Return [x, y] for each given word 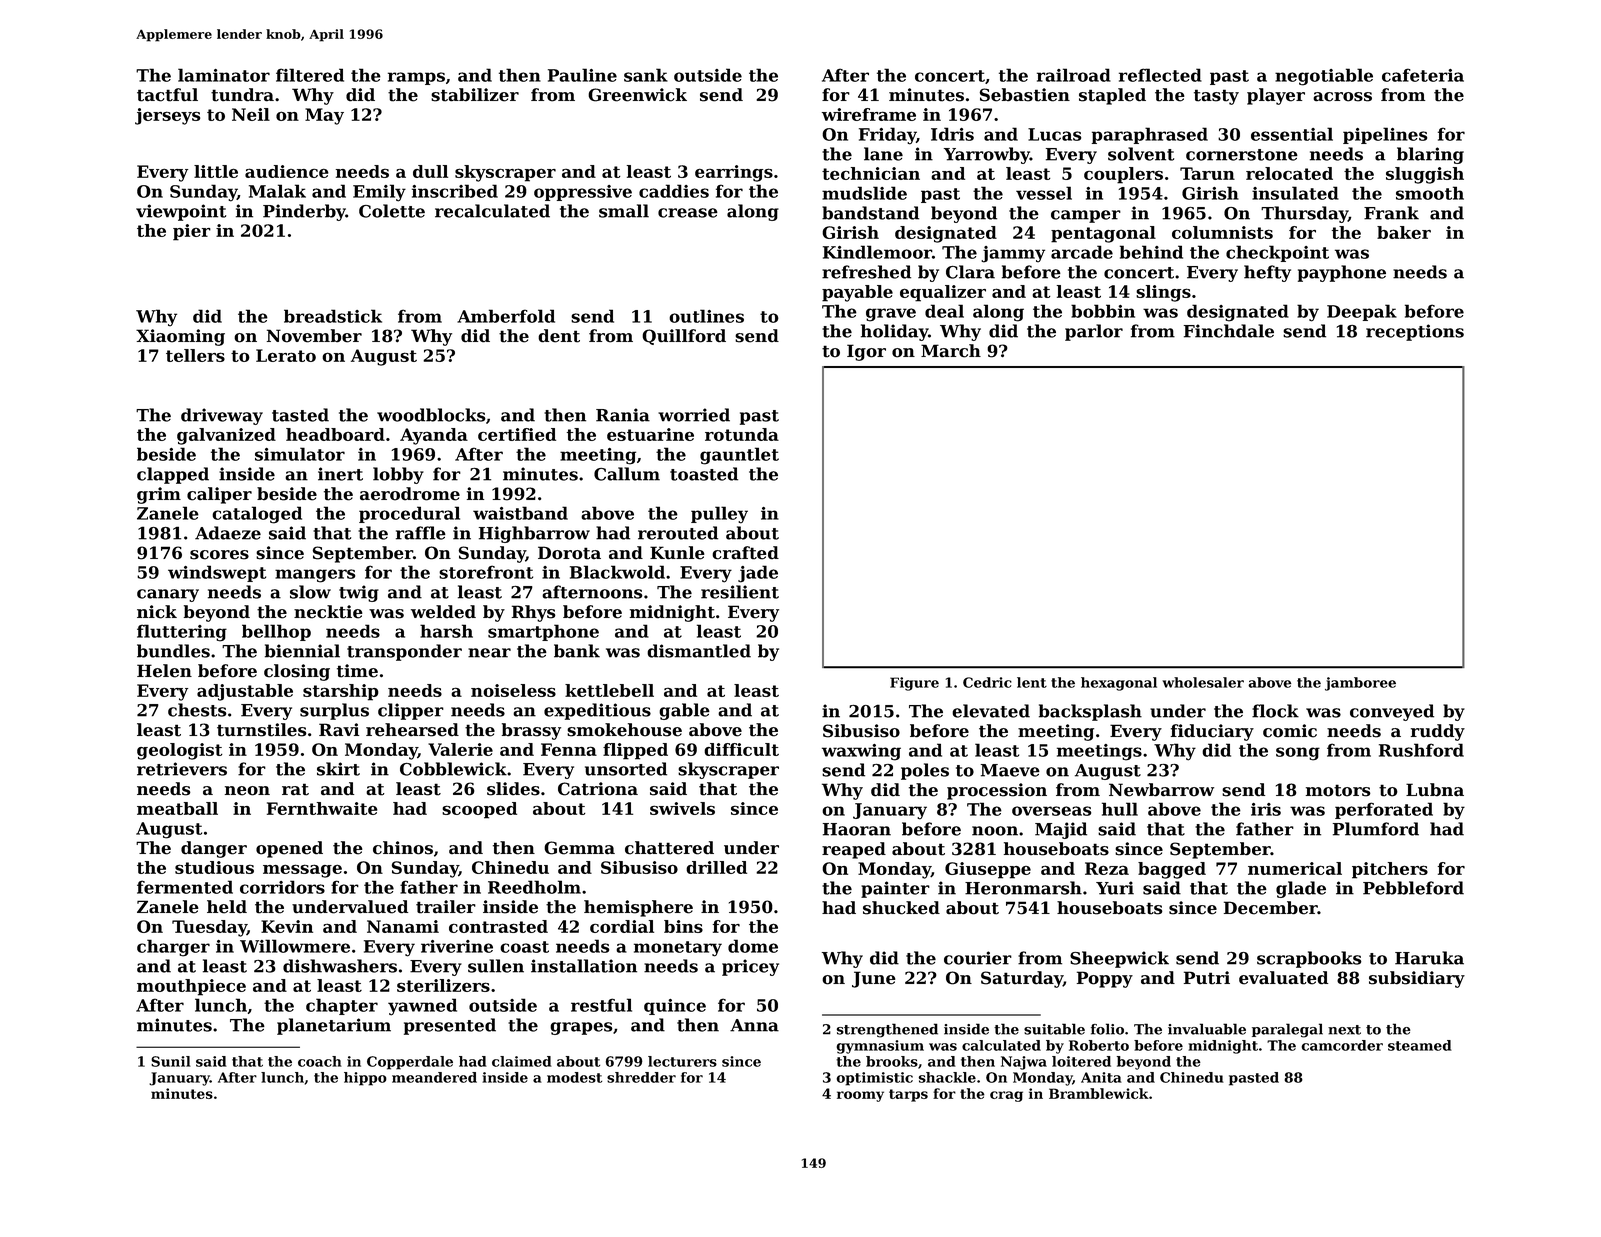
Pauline [582, 75]
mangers [315, 576]
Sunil [171, 1061]
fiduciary [1212, 732]
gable [684, 711]
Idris [952, 134]
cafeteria [1423, 75]
